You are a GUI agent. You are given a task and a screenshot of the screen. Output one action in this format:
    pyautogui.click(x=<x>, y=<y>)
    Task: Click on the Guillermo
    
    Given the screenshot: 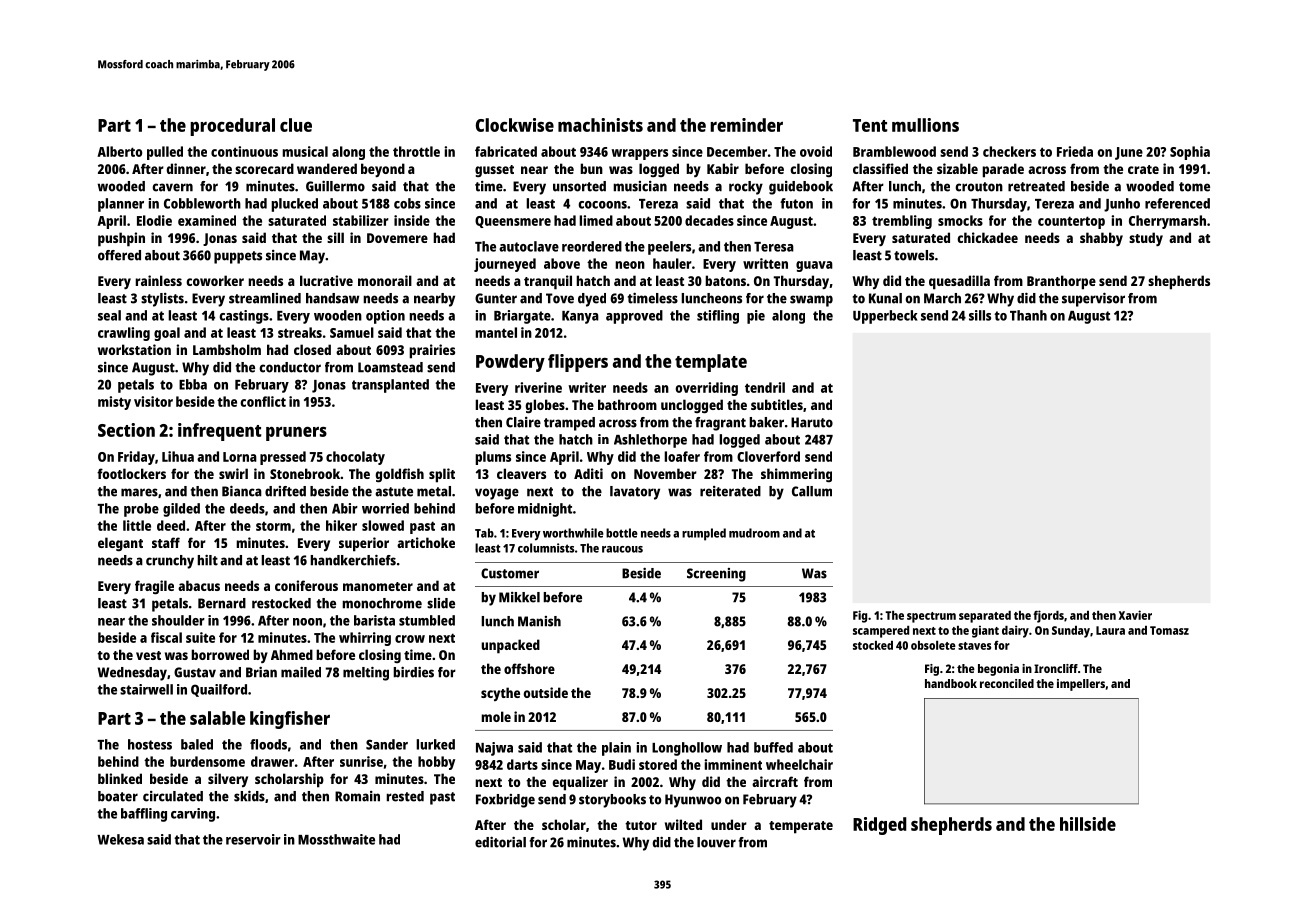 What is the action you would take?
    pyautogui.click(x=335, y=186)
